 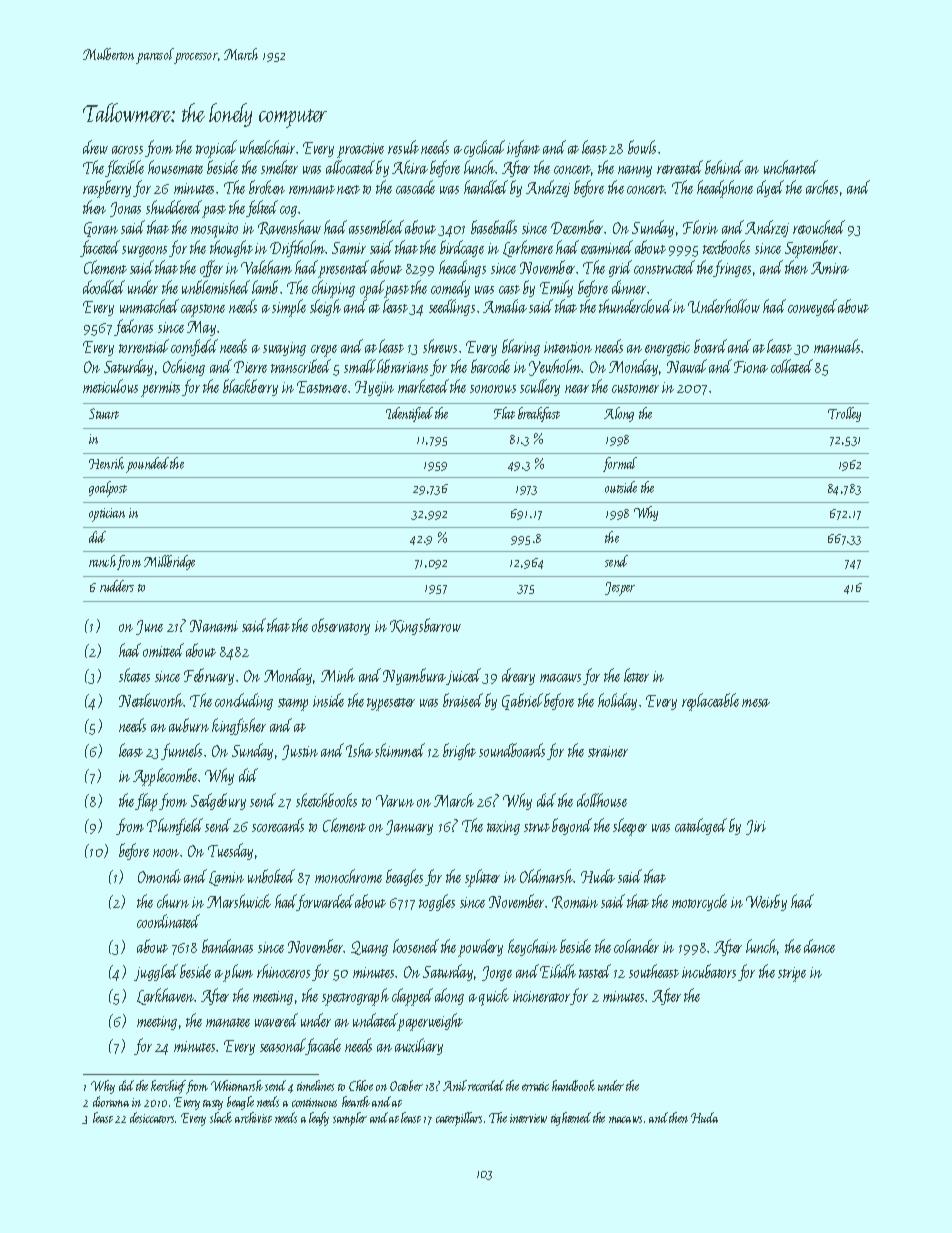 I want to click on manuals, so click(x=837, y=346).
